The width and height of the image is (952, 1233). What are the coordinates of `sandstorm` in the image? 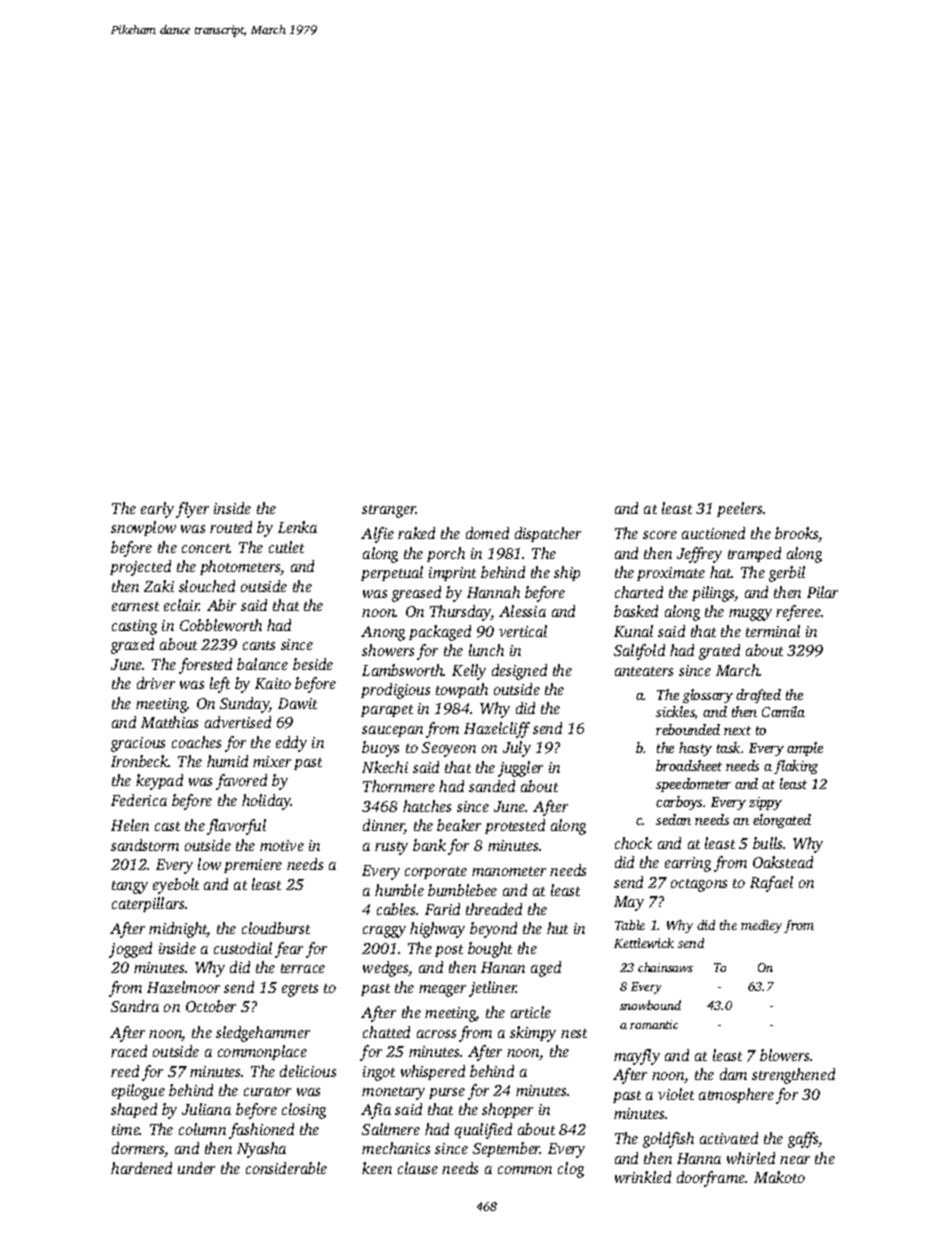 It's located at (145, 845).
